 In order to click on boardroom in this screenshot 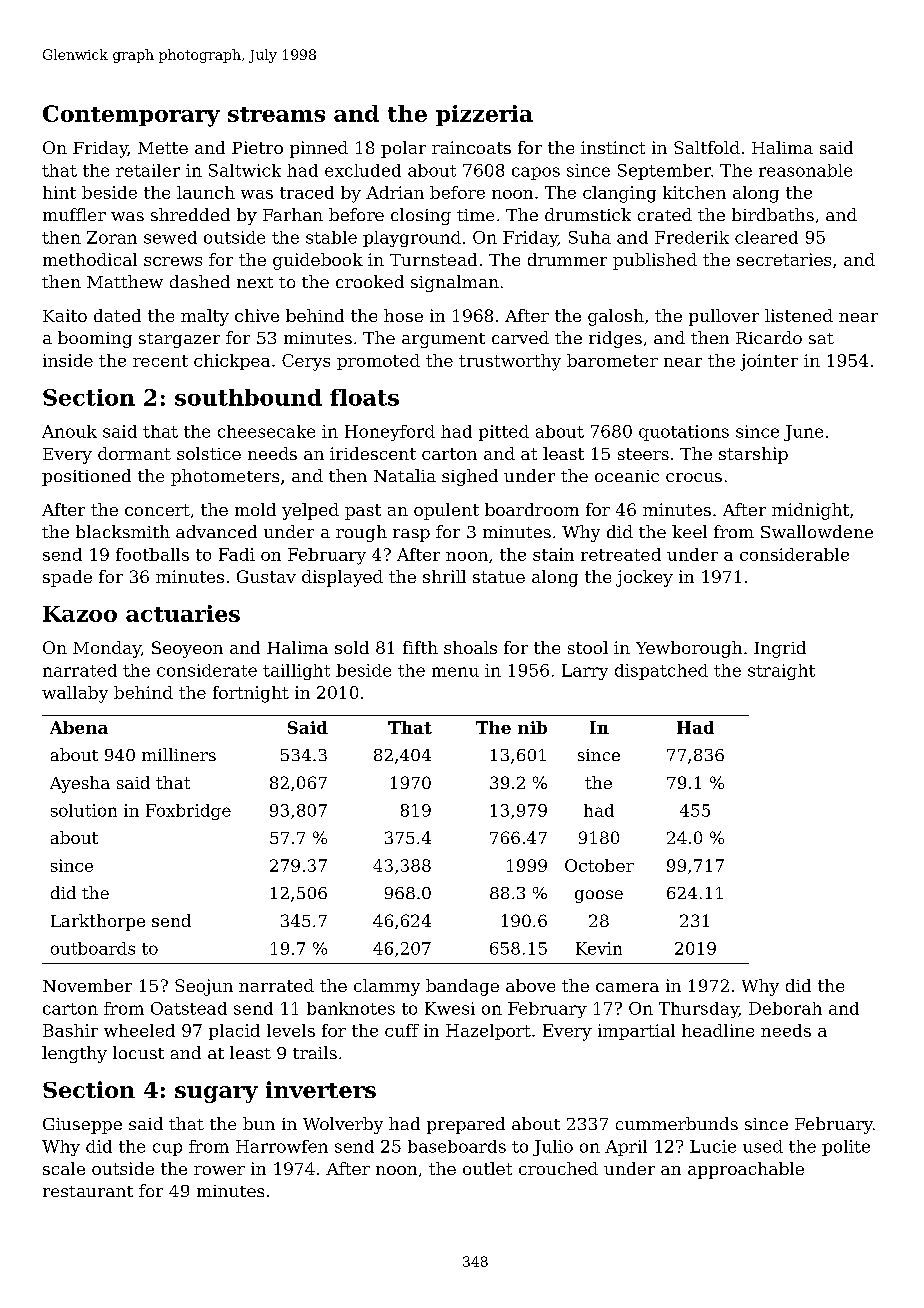, I will do `click(532, 509)`.
